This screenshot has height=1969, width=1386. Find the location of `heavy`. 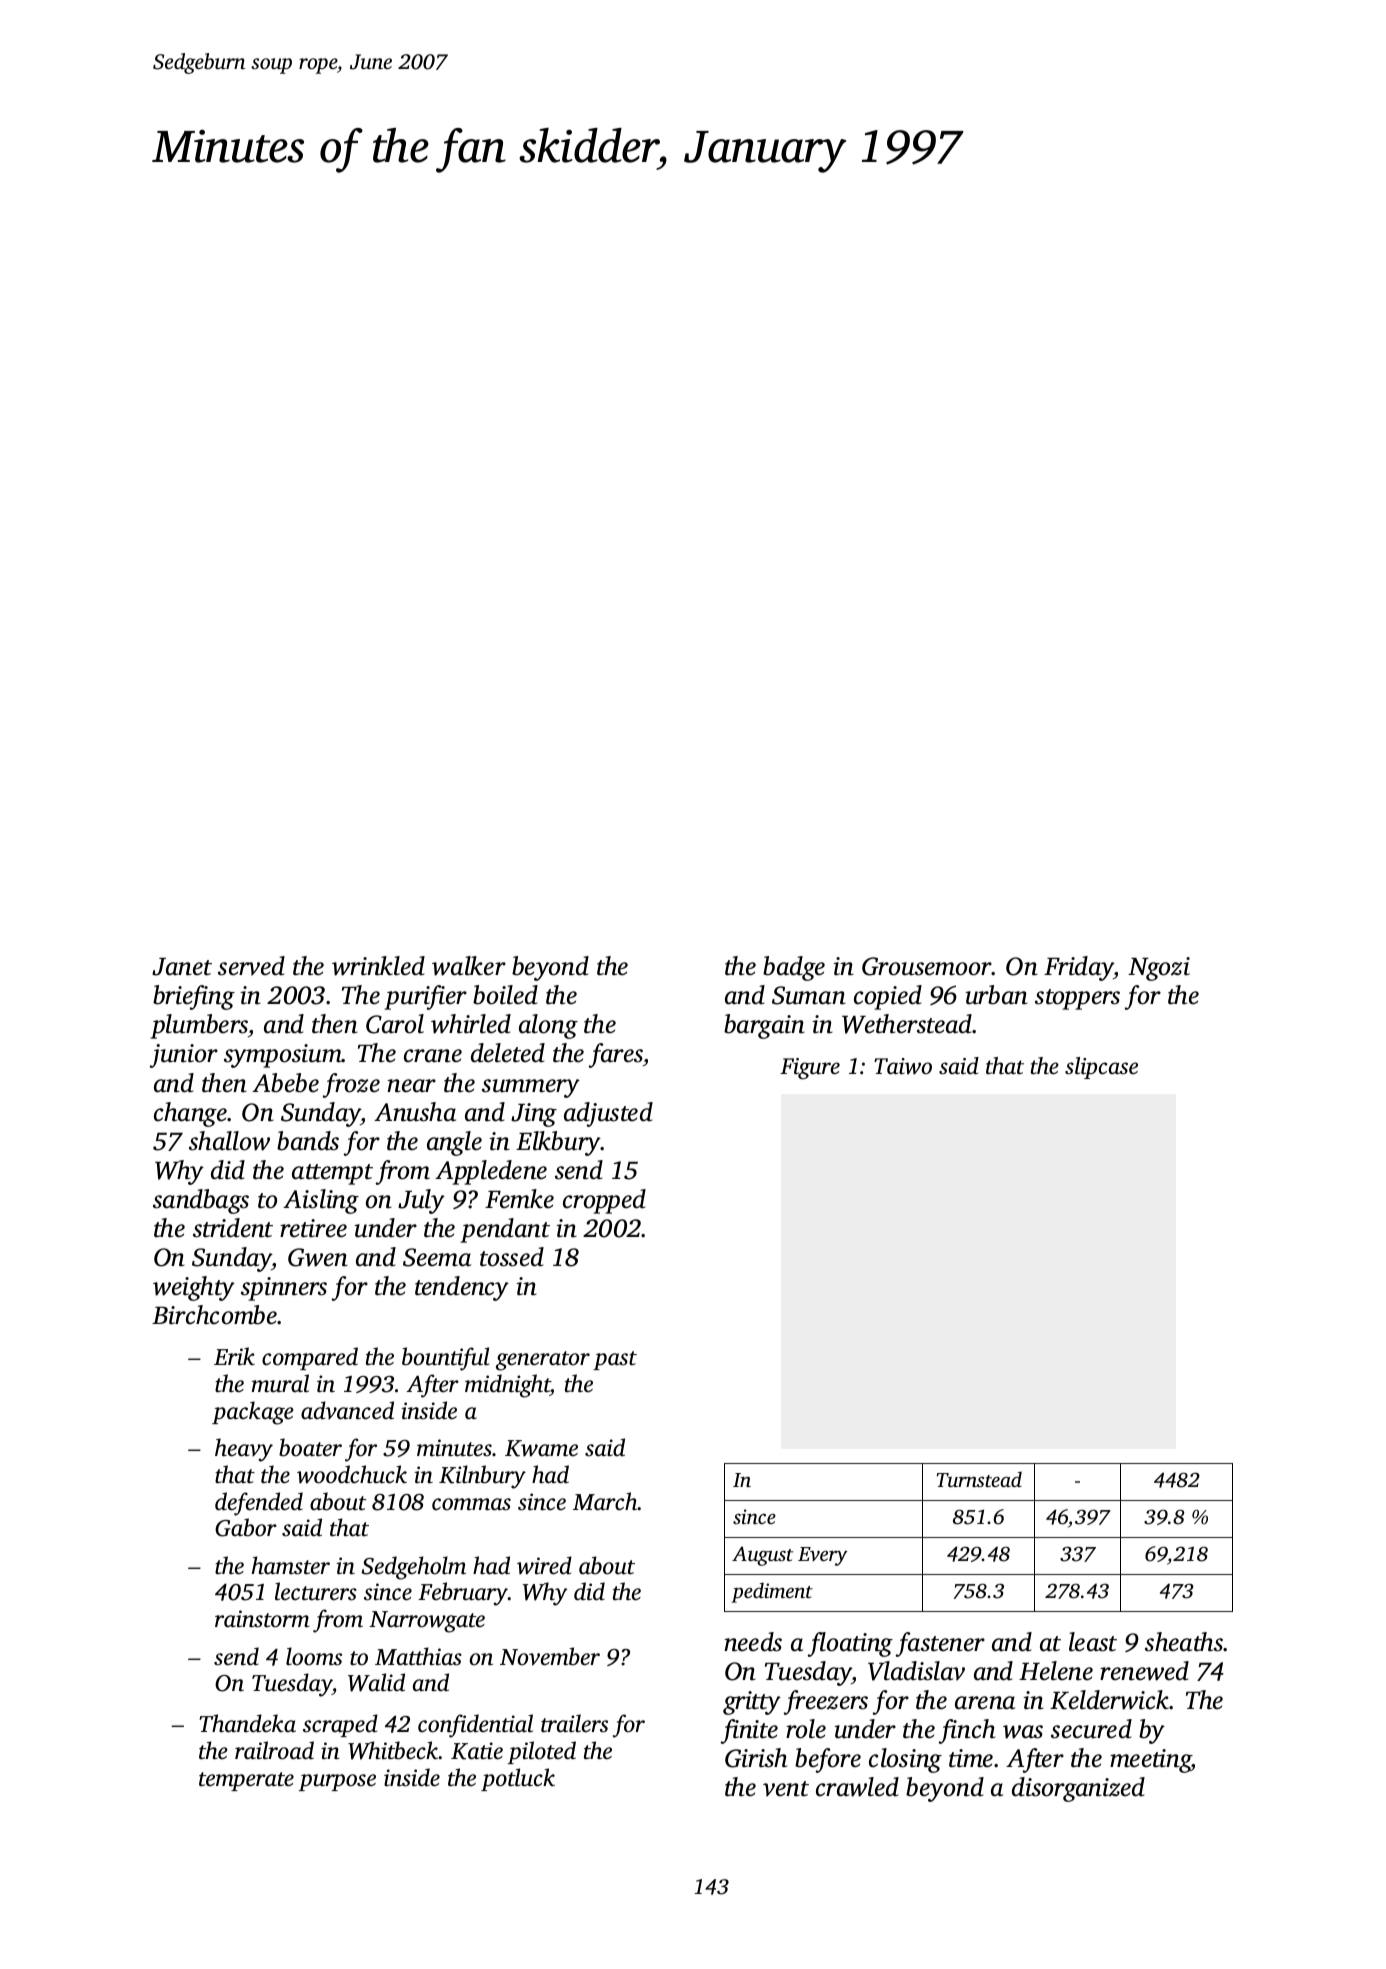

heavy is located at coordinates (244, 1450).
